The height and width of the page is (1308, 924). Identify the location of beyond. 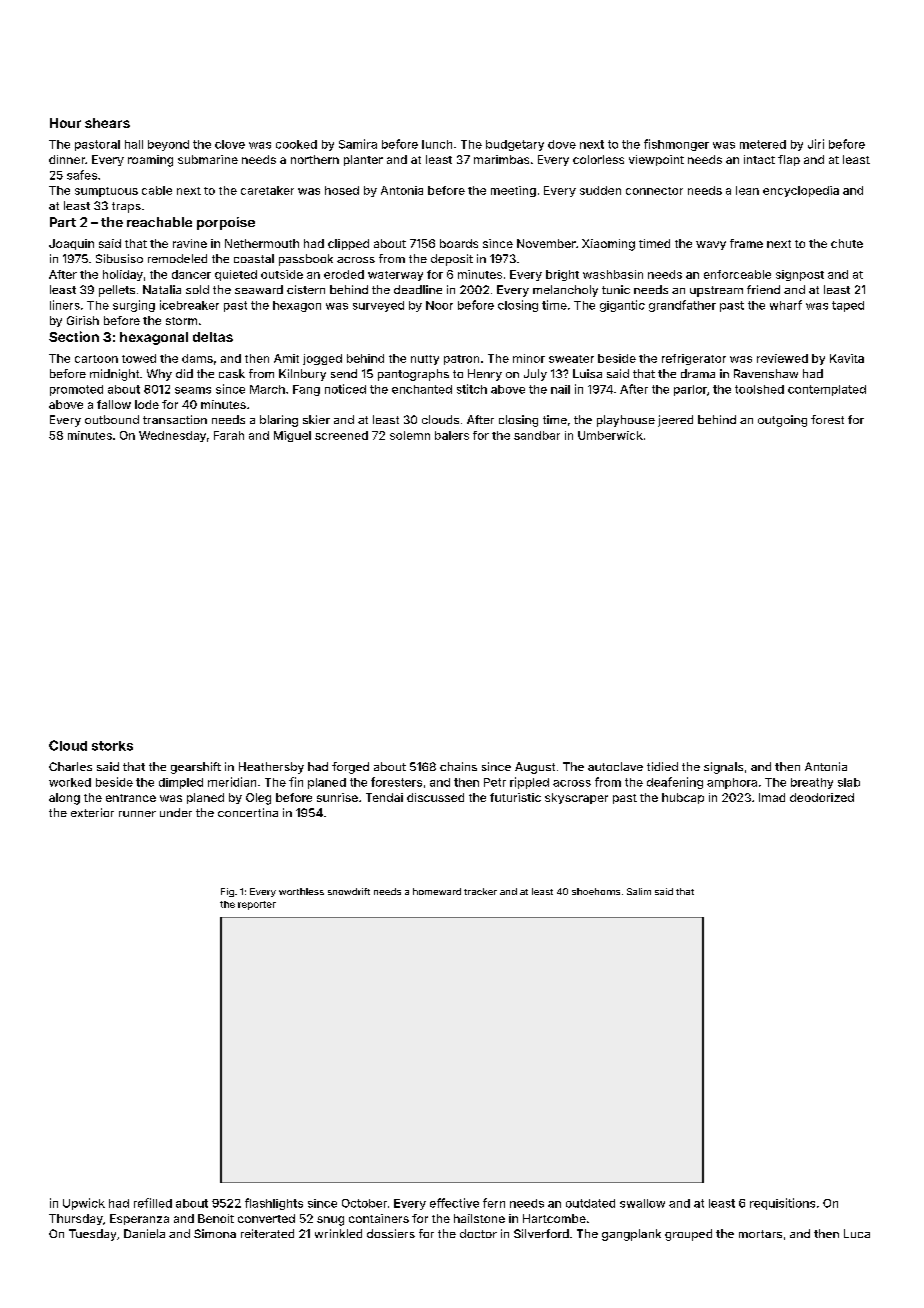
(168, 145).
